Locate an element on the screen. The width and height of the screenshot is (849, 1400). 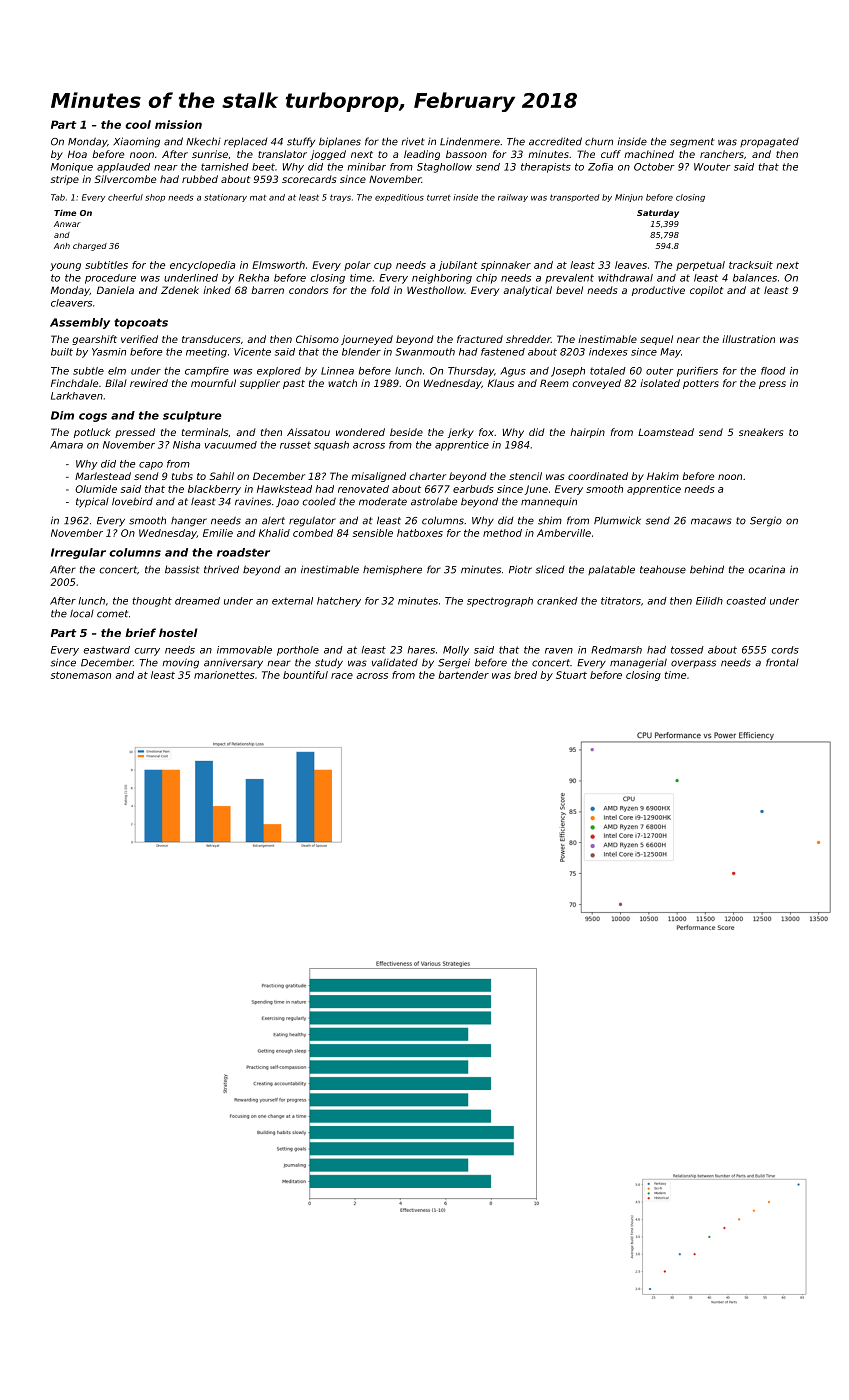
spectrograph is located at coordinates (500, 602).
